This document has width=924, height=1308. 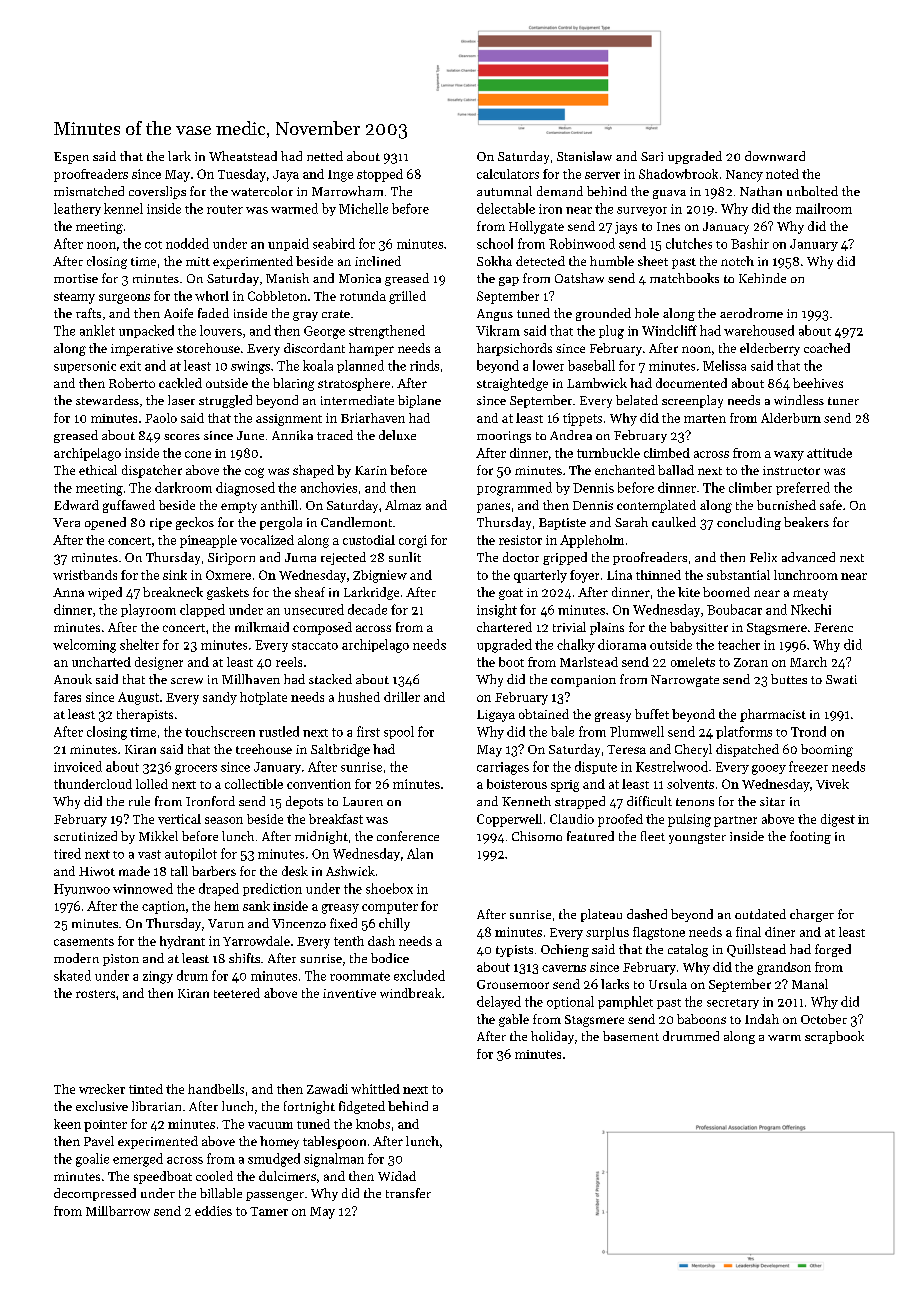 I want to click on handbells, so click(x=216, y=1089).
